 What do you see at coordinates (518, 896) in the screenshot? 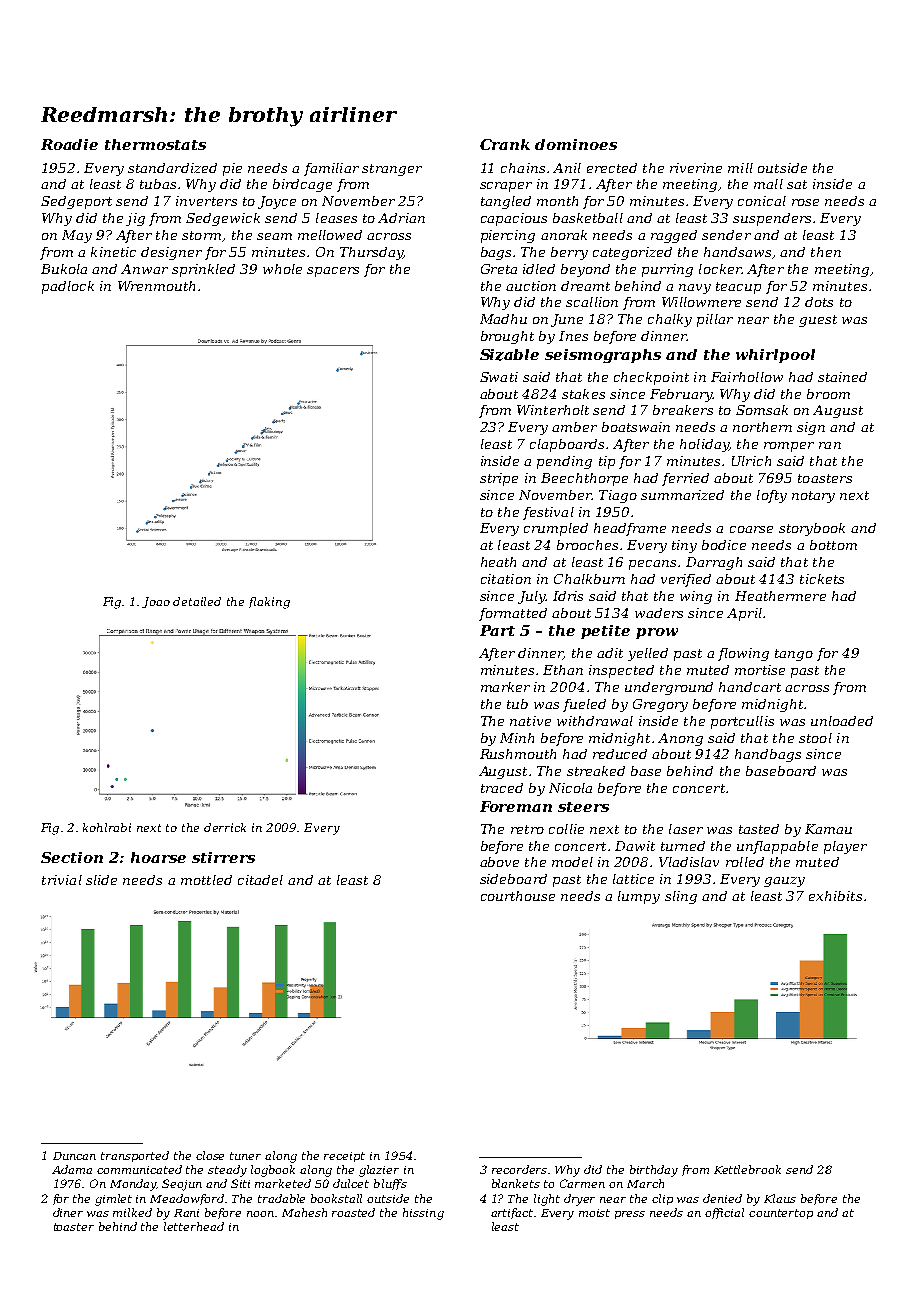
I see `courthouse` at bounding box center [518, 896].
